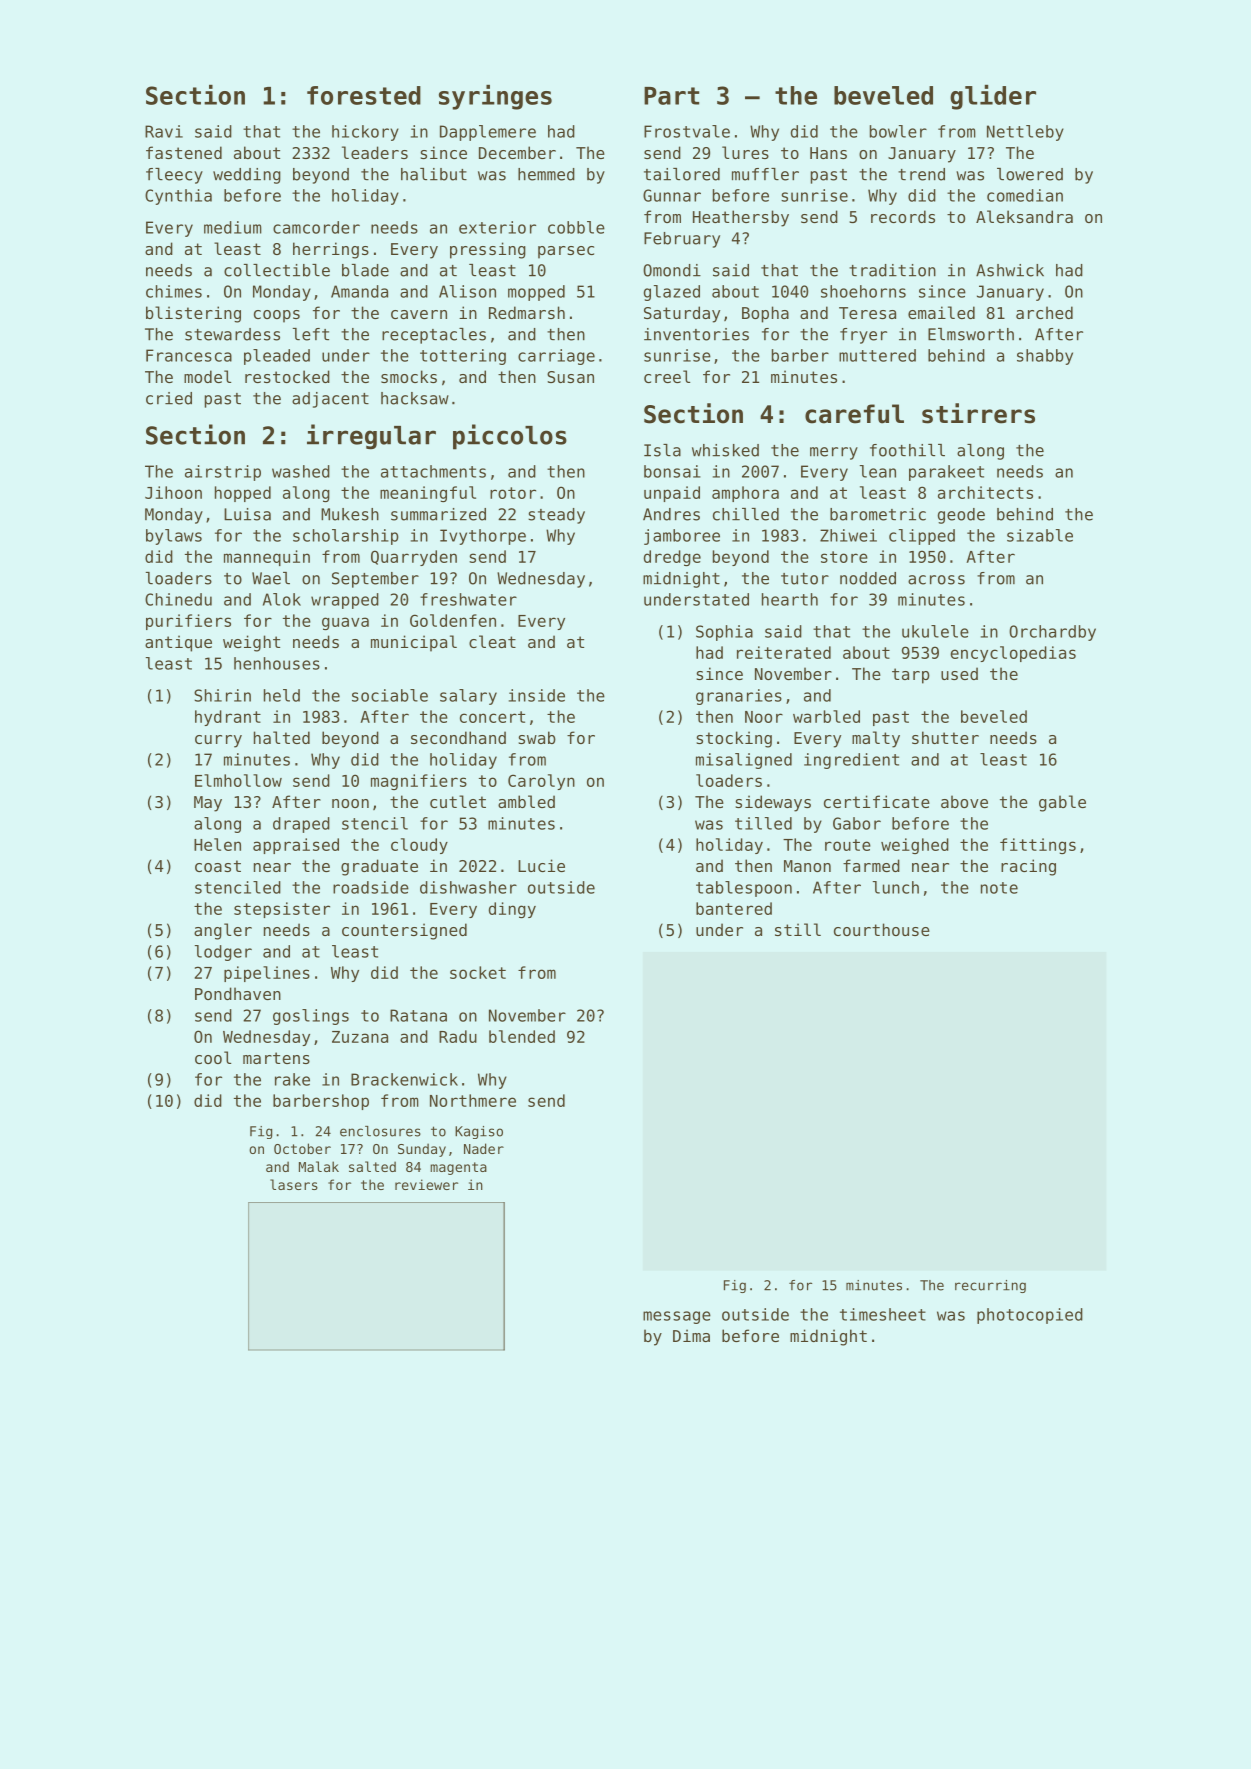 This document has height=1769, width=1251. I want to click on stirrers, so click(978, 413).
